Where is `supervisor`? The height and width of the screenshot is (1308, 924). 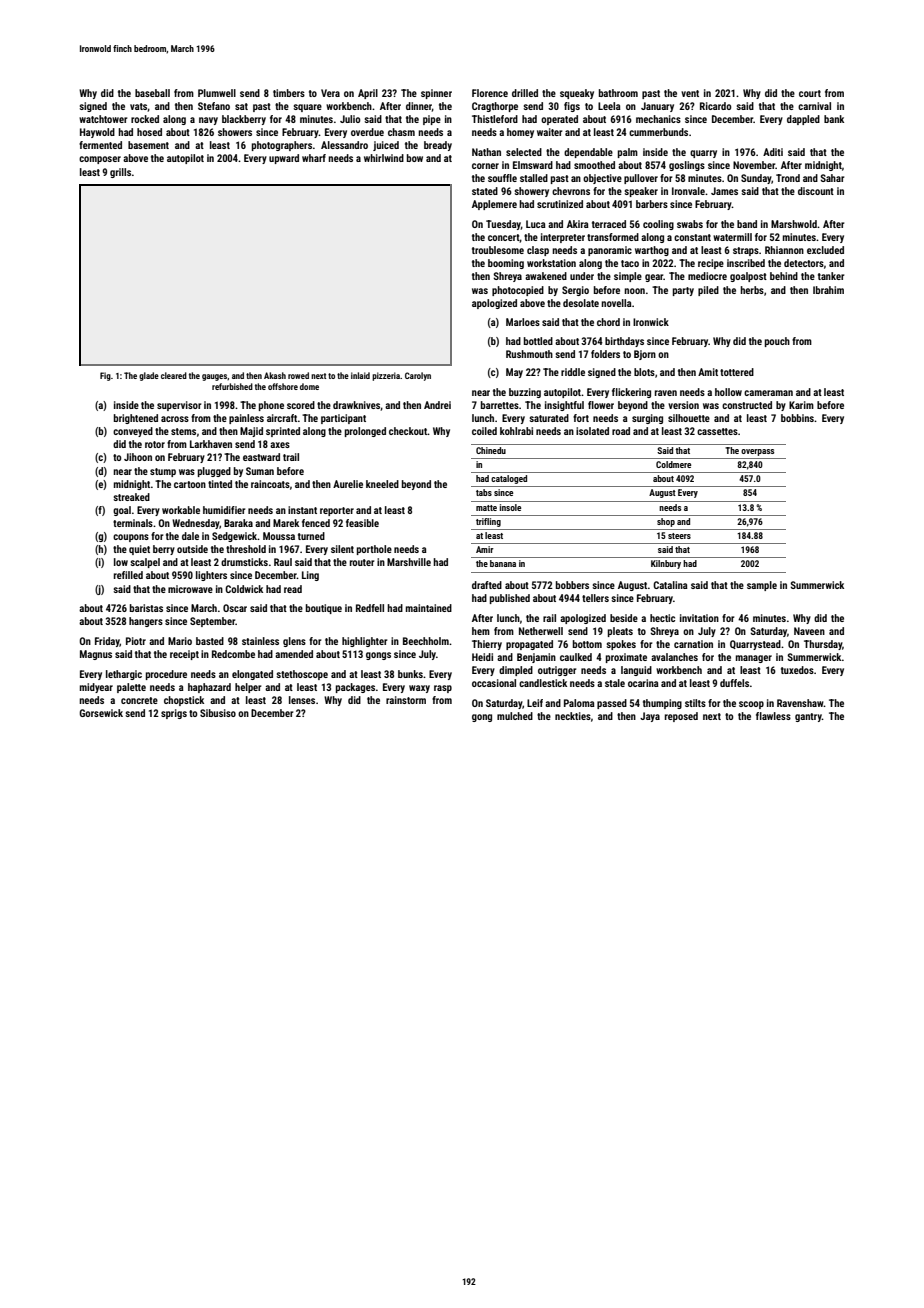
supervisor is located at coordinates (179, 406).
